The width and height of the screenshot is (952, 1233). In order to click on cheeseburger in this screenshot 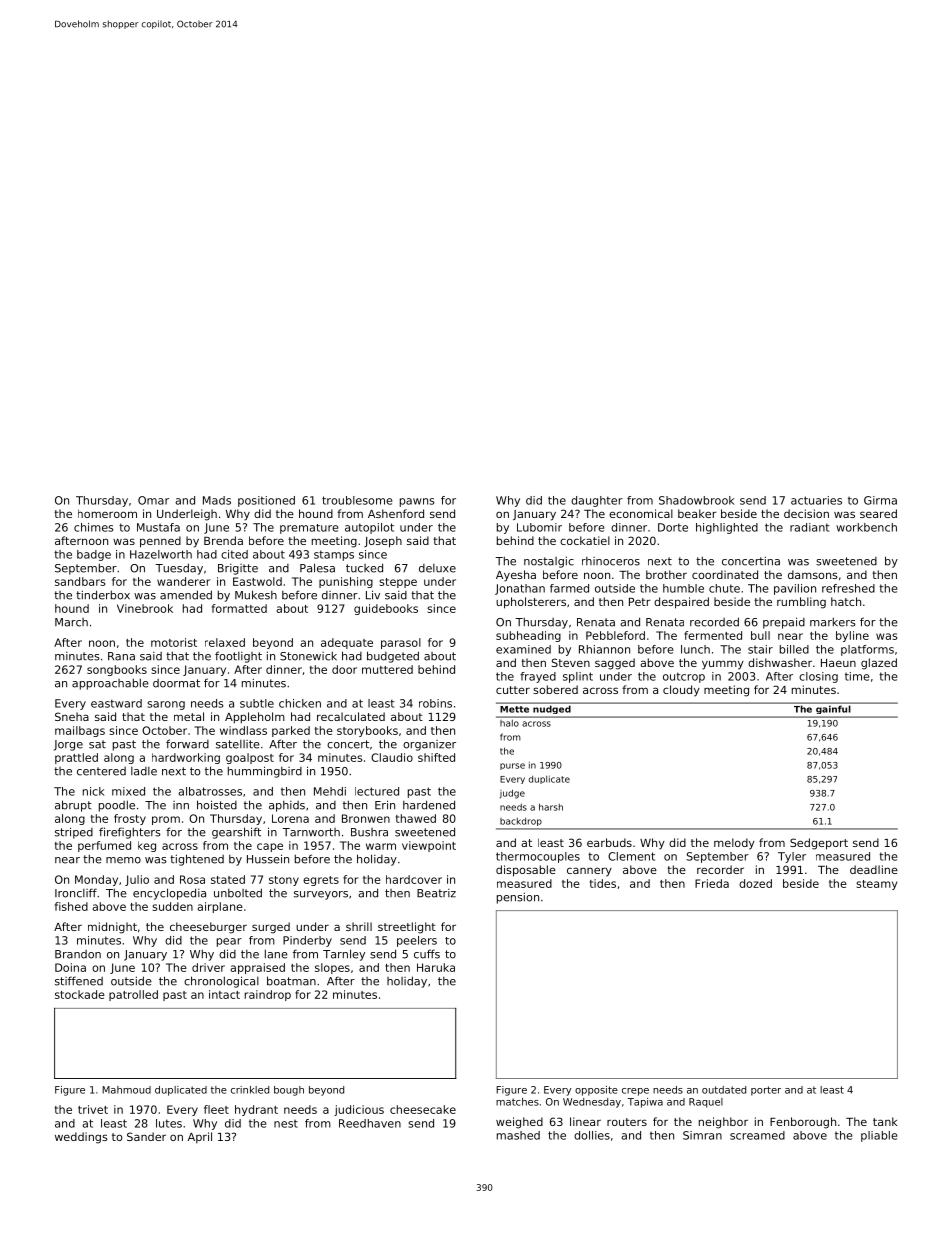, I will do `click(208, 928)`.
